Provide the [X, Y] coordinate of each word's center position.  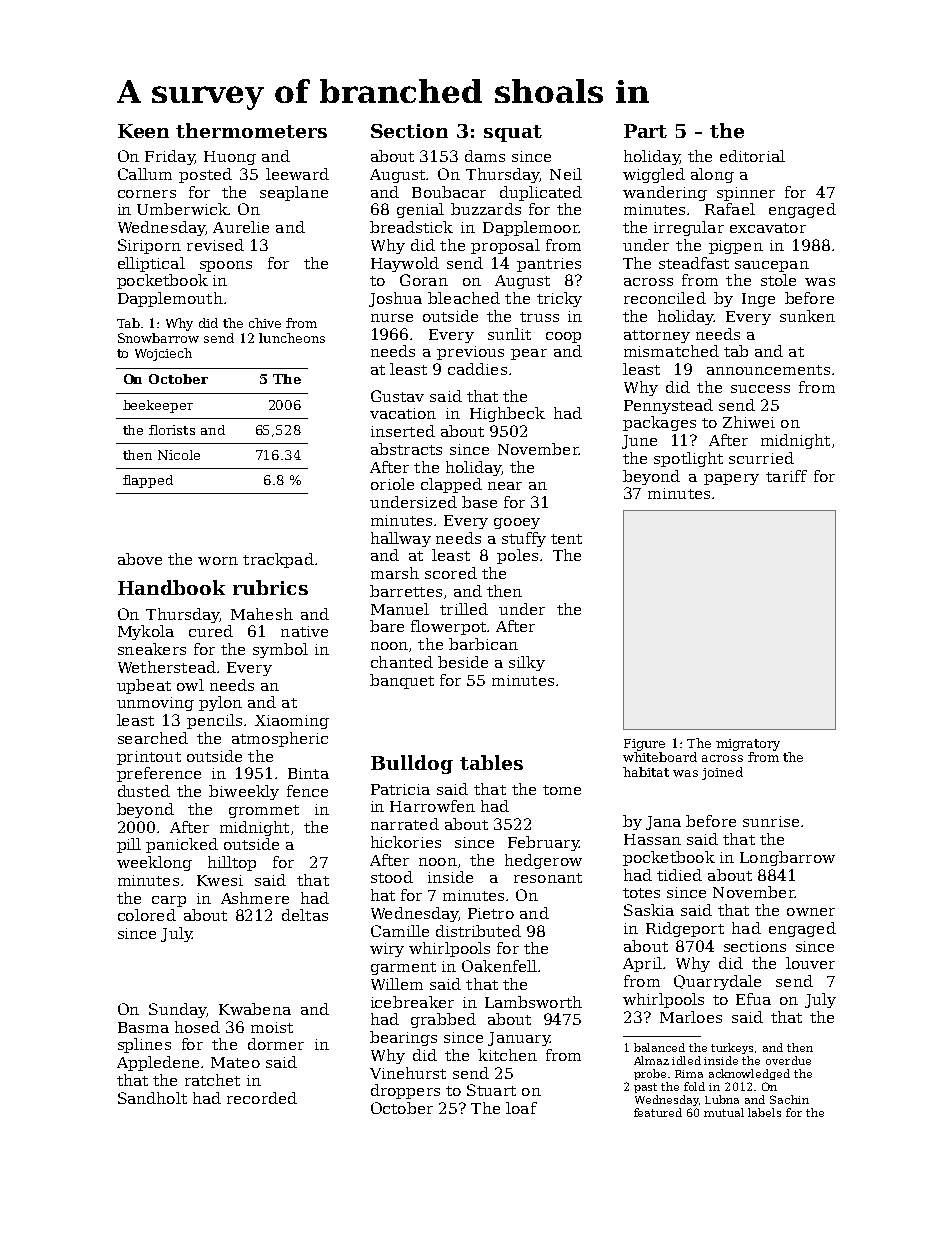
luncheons [292, 338]
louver [810, 963]
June [639, 442]
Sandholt [152, 1098]
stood [392, 877]
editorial [752, 156]
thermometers [251, 130]
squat [513, 133]
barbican [483, 644]
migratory [748, 745]
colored [147, 915]
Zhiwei [749, 422]
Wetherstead [167, 667]
